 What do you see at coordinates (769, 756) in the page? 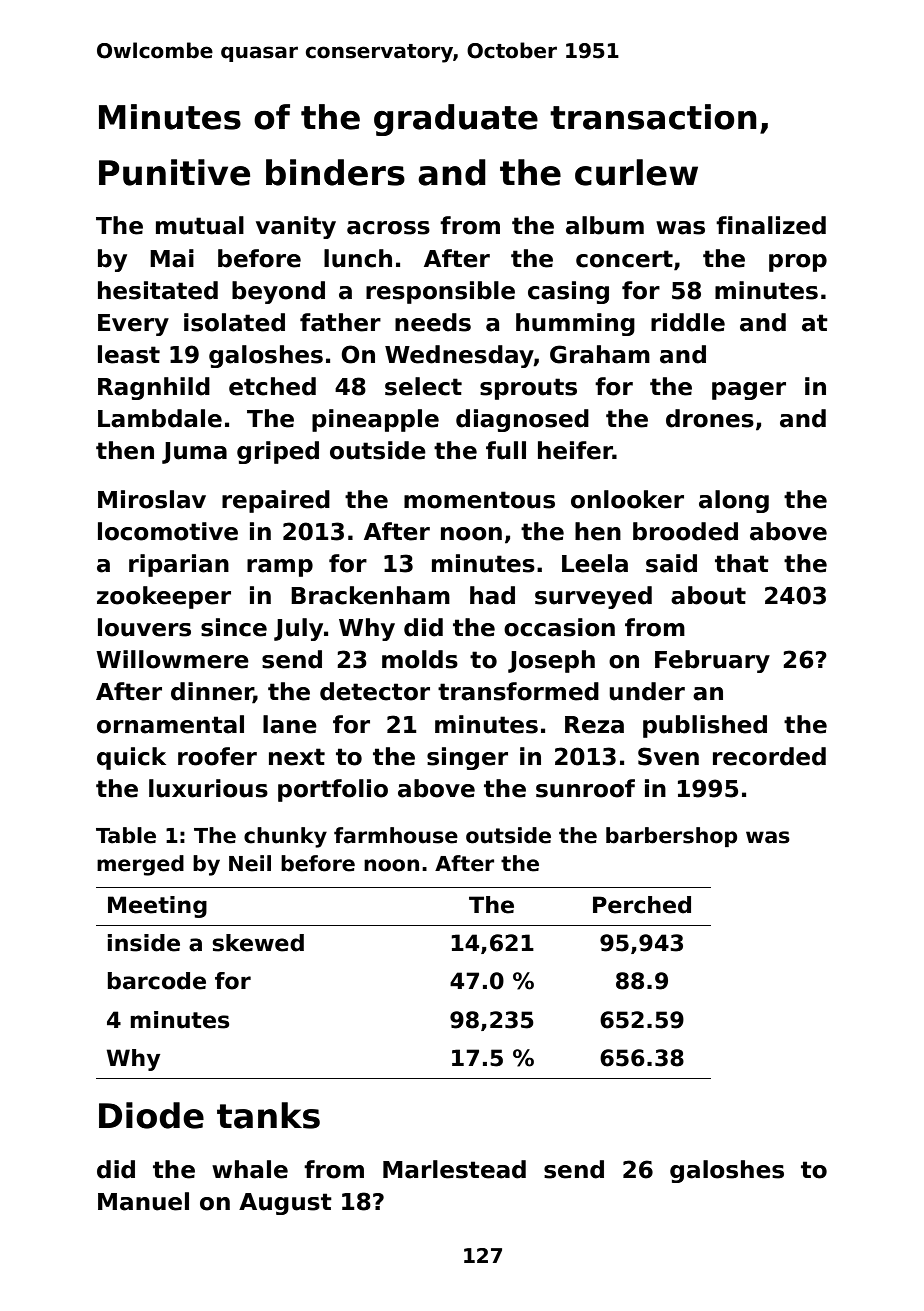
I see `recorded` at bounding box center [769, 756].
